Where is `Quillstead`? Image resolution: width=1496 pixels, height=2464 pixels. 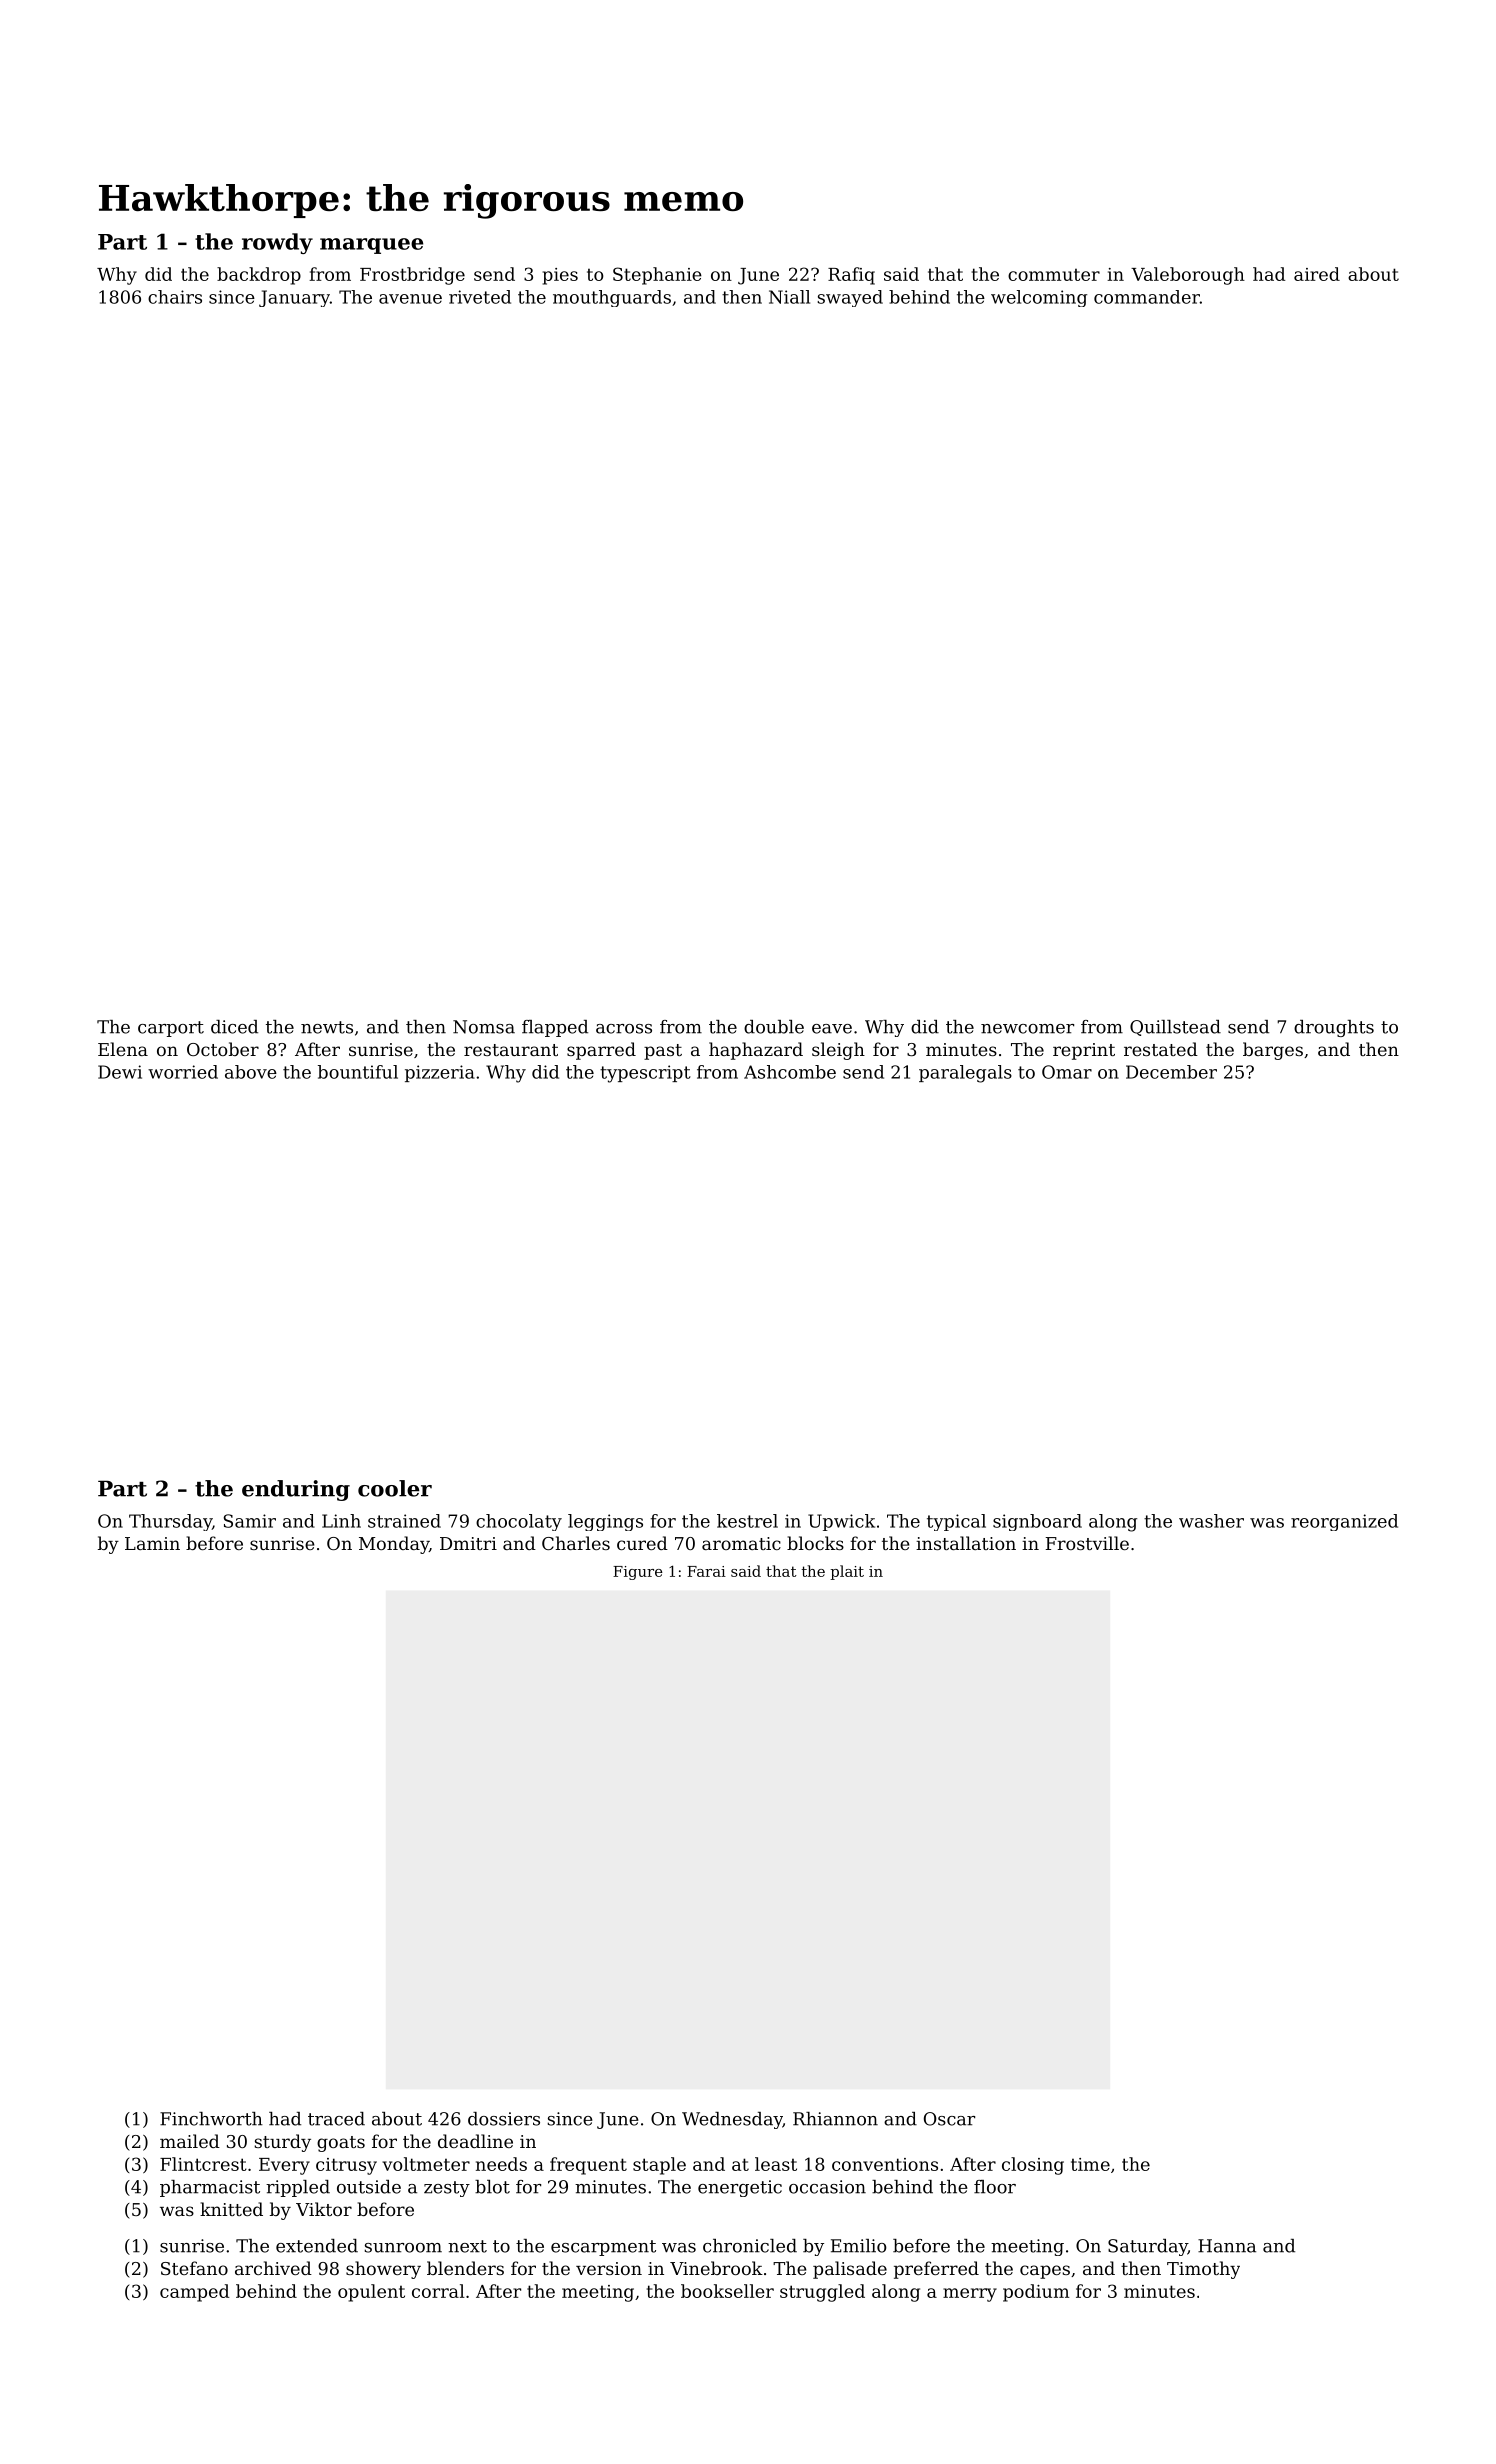 Quillstead is located at coordinates (1175, 1028).
